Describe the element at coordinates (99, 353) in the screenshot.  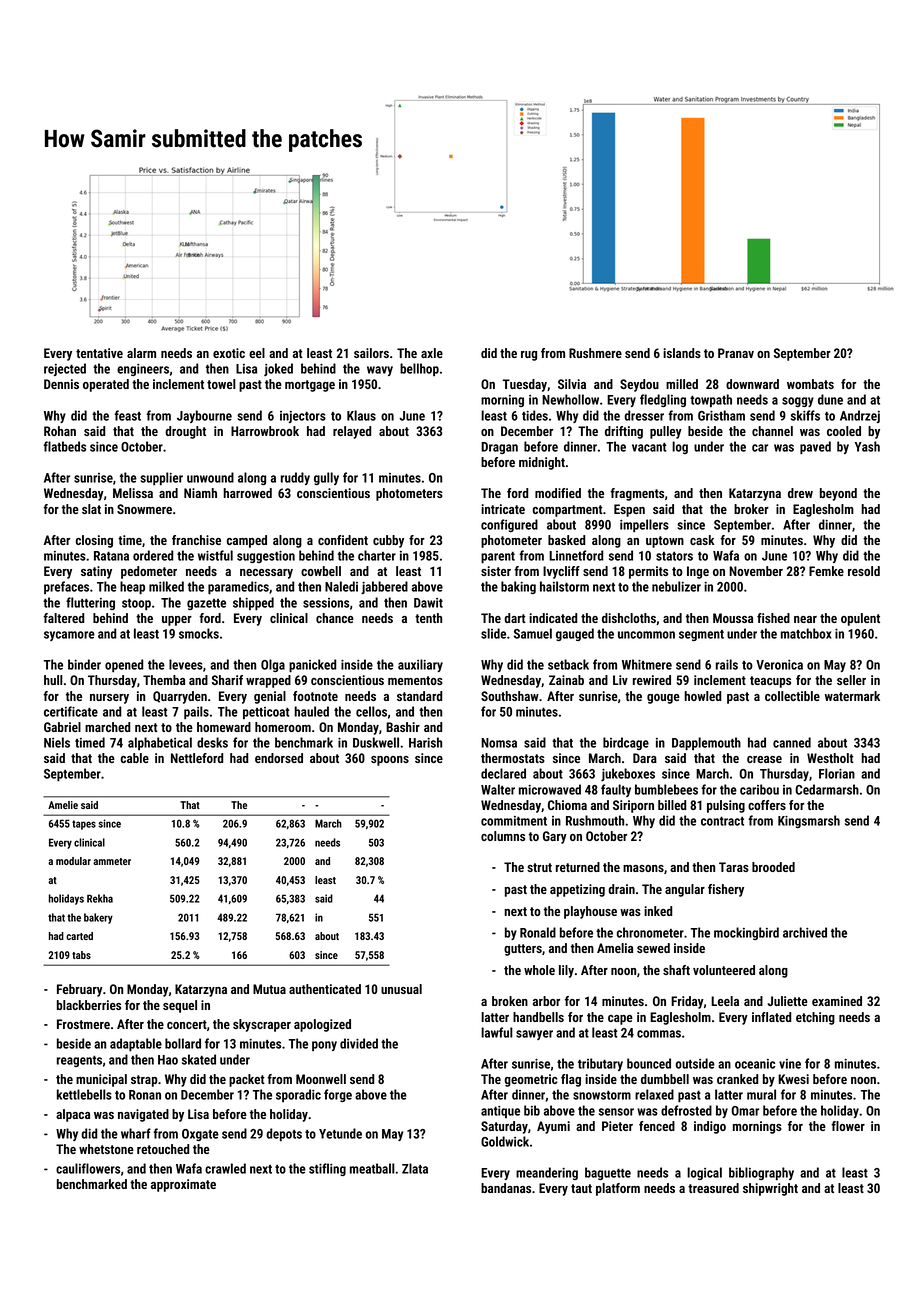
I see `tentative` at that location.
